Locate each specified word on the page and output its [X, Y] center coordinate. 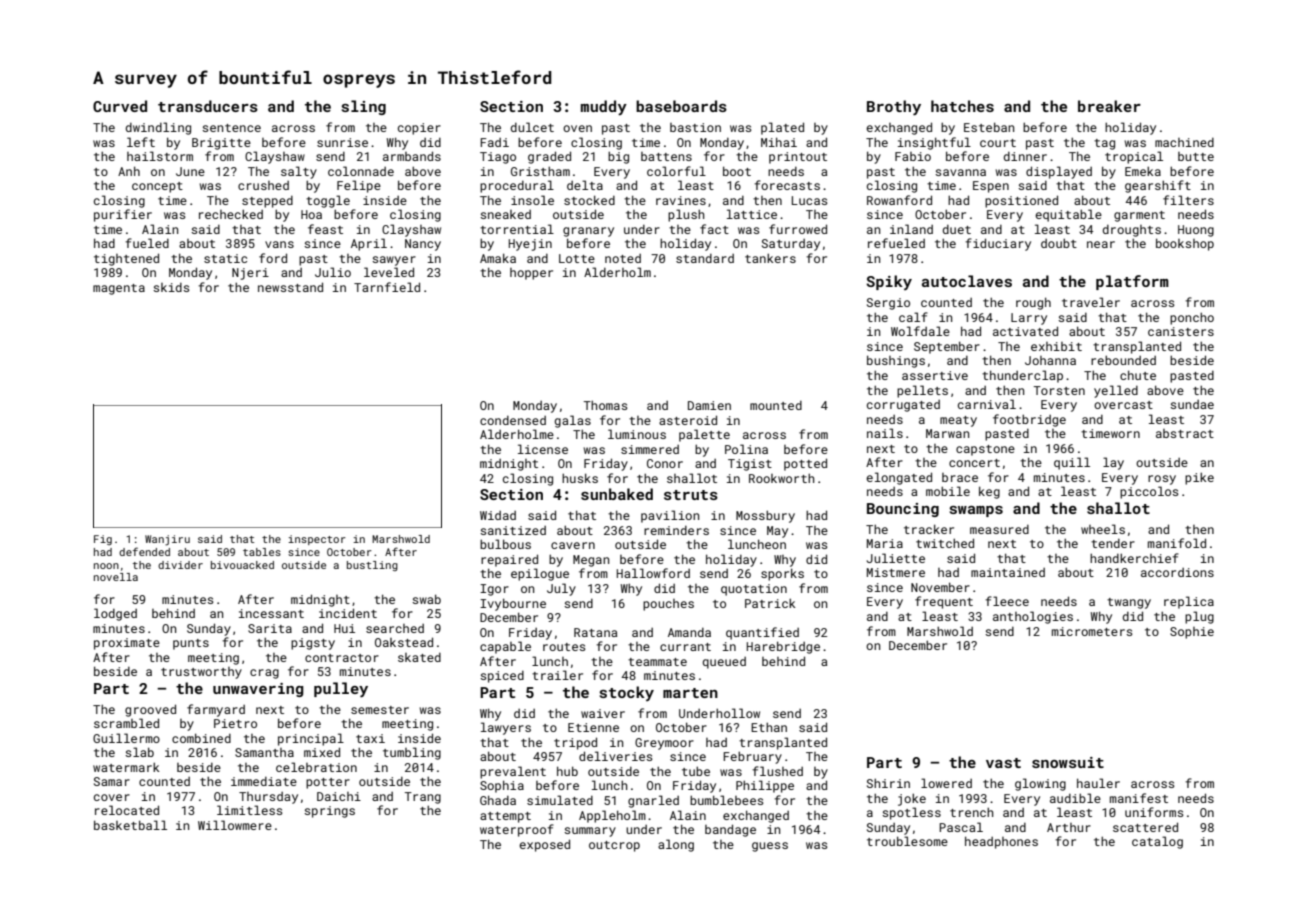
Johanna [1050, 360]
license [543, 449]
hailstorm [160, 156]
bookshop [1185, 244]
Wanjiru [167, 540]
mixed [322, 752]
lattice [752, 214]
